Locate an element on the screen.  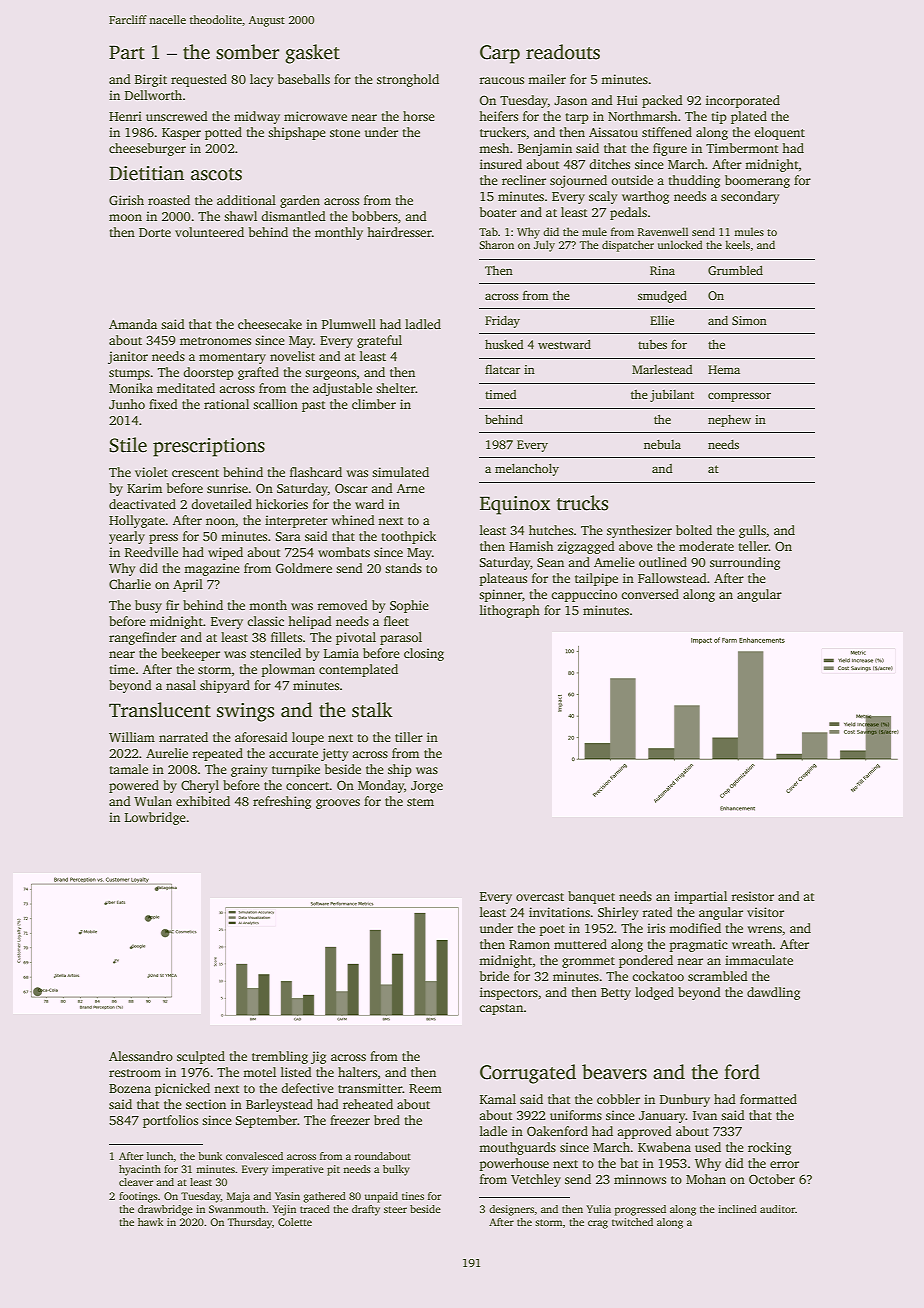
readouts is located at coordinates (563, 52).
